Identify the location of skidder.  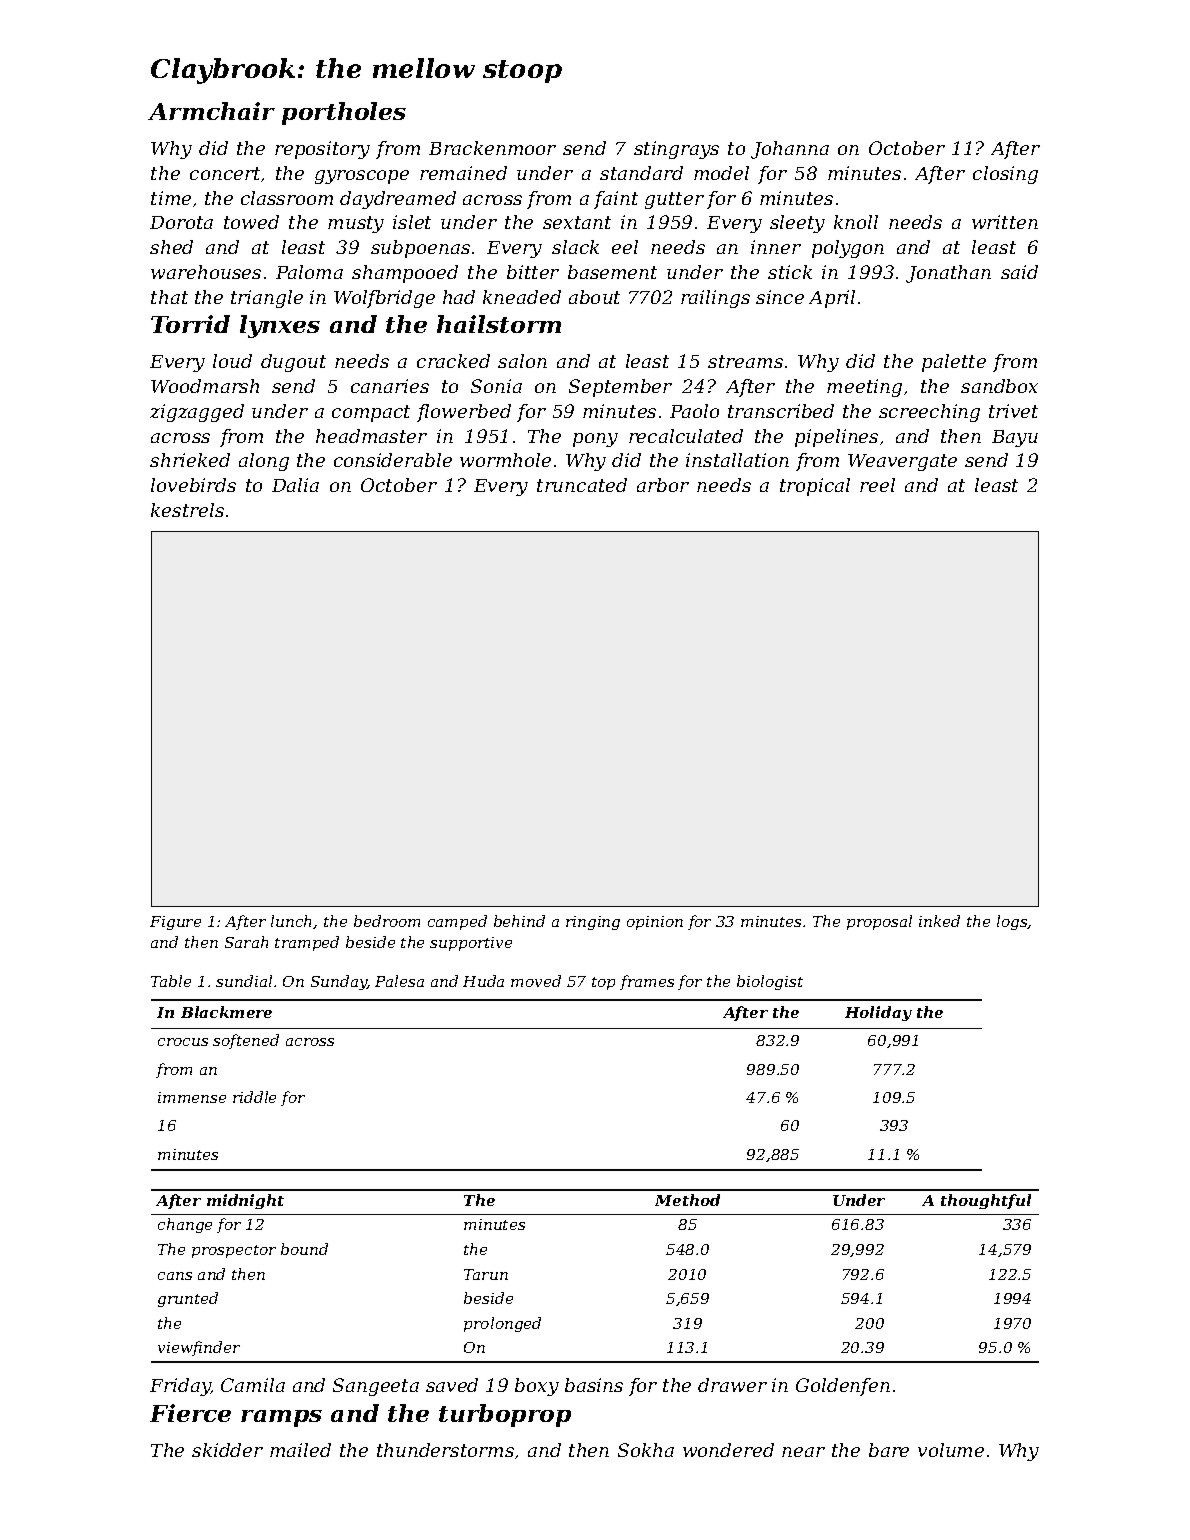
(227, 1450).
